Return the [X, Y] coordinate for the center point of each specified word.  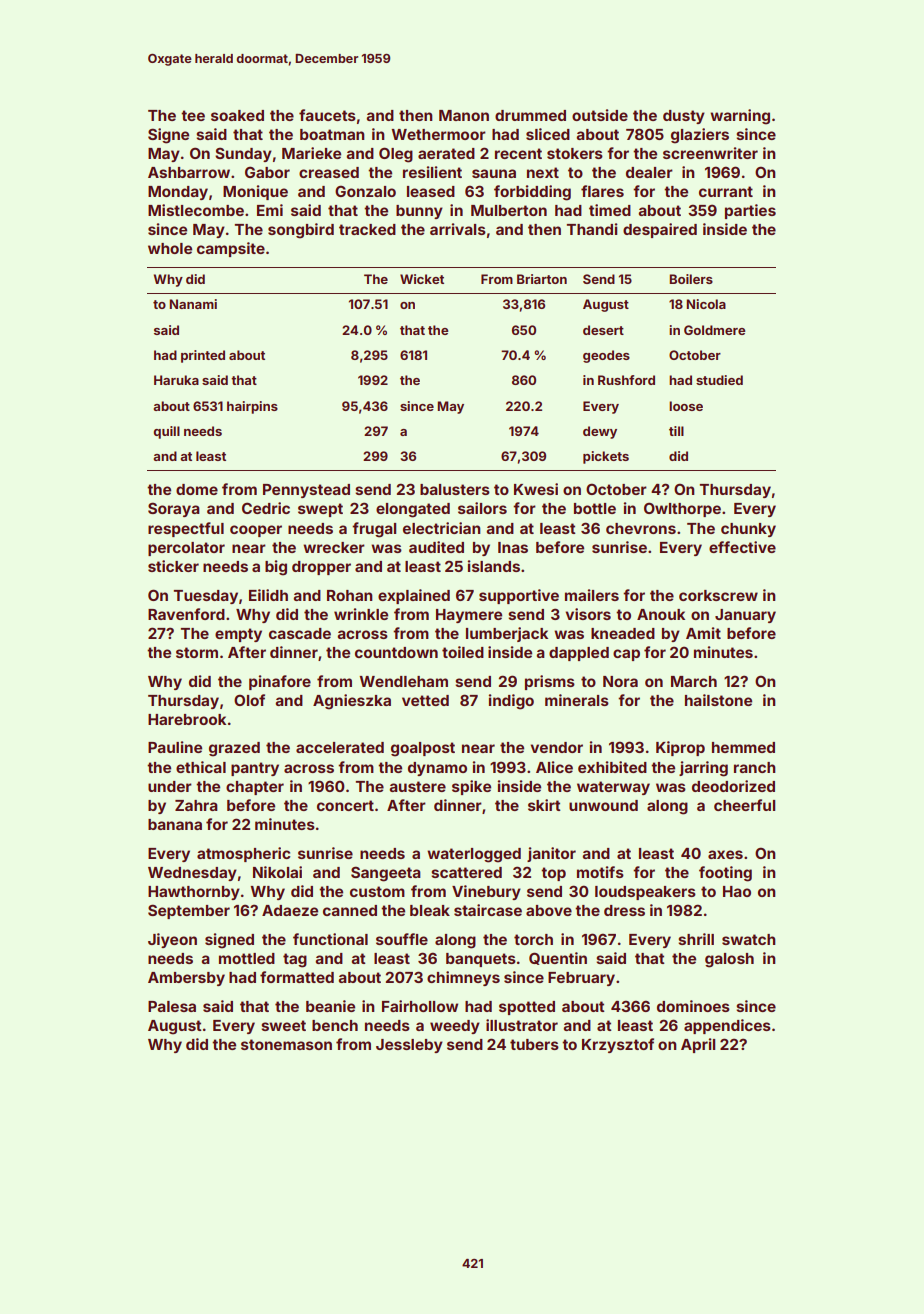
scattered [466, 872]
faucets [327, 115]
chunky [748, 530]
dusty [684, 117]
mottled [247, 958]
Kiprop [680, 748]
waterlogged [474, 855]
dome [197, 489]
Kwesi [536, 489]
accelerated [340, 747]
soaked [237, 115]
